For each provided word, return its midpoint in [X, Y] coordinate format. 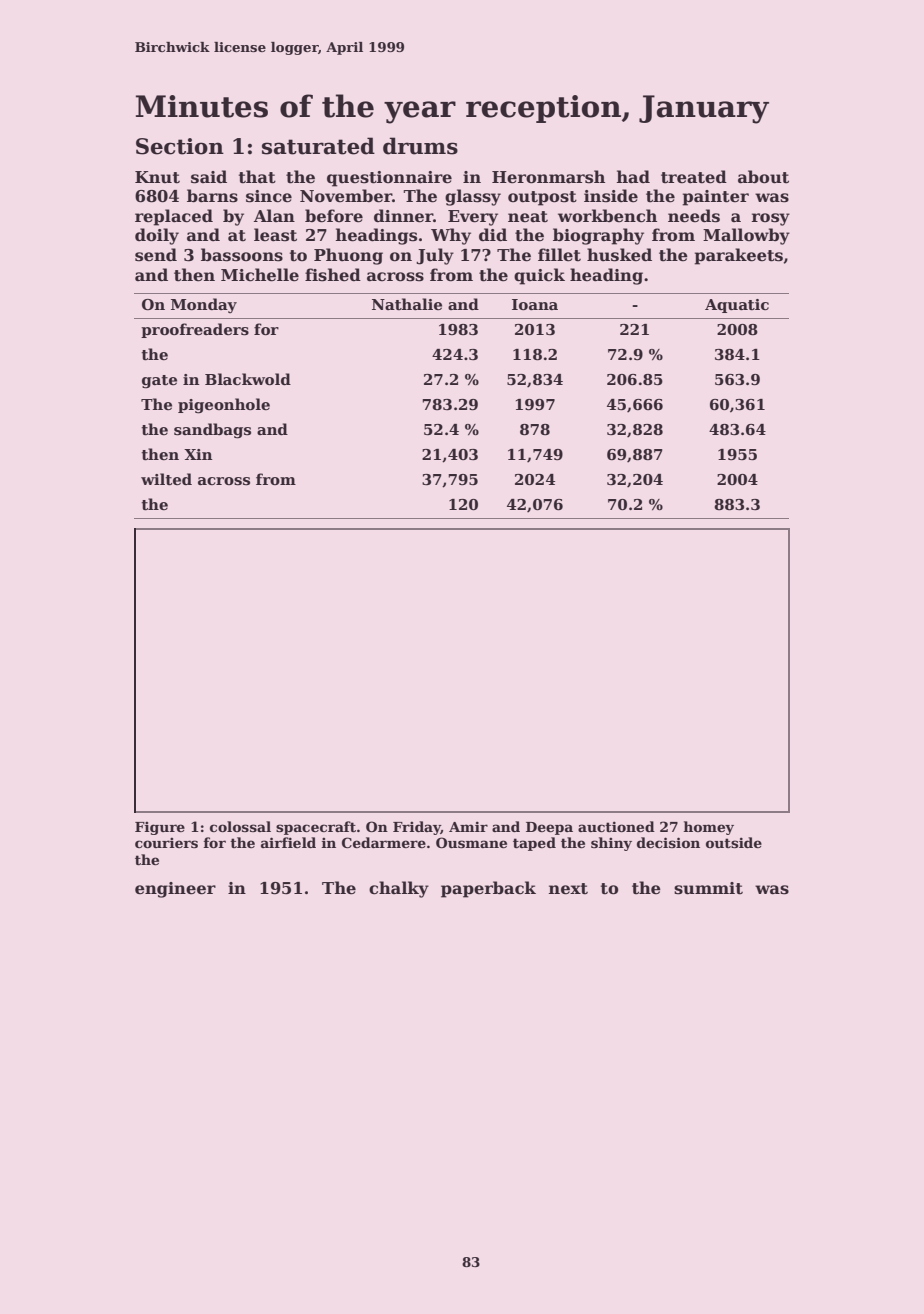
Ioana [535, 304]
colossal [240, 826]
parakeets [738, 256]
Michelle [260, 275]
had [633, 176]
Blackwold [248, 379]
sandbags [212, 431]
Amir [468, 826]
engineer [175, 890]
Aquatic [737, 306]
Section [180, 146]
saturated [318, 146]
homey [709, 828]
